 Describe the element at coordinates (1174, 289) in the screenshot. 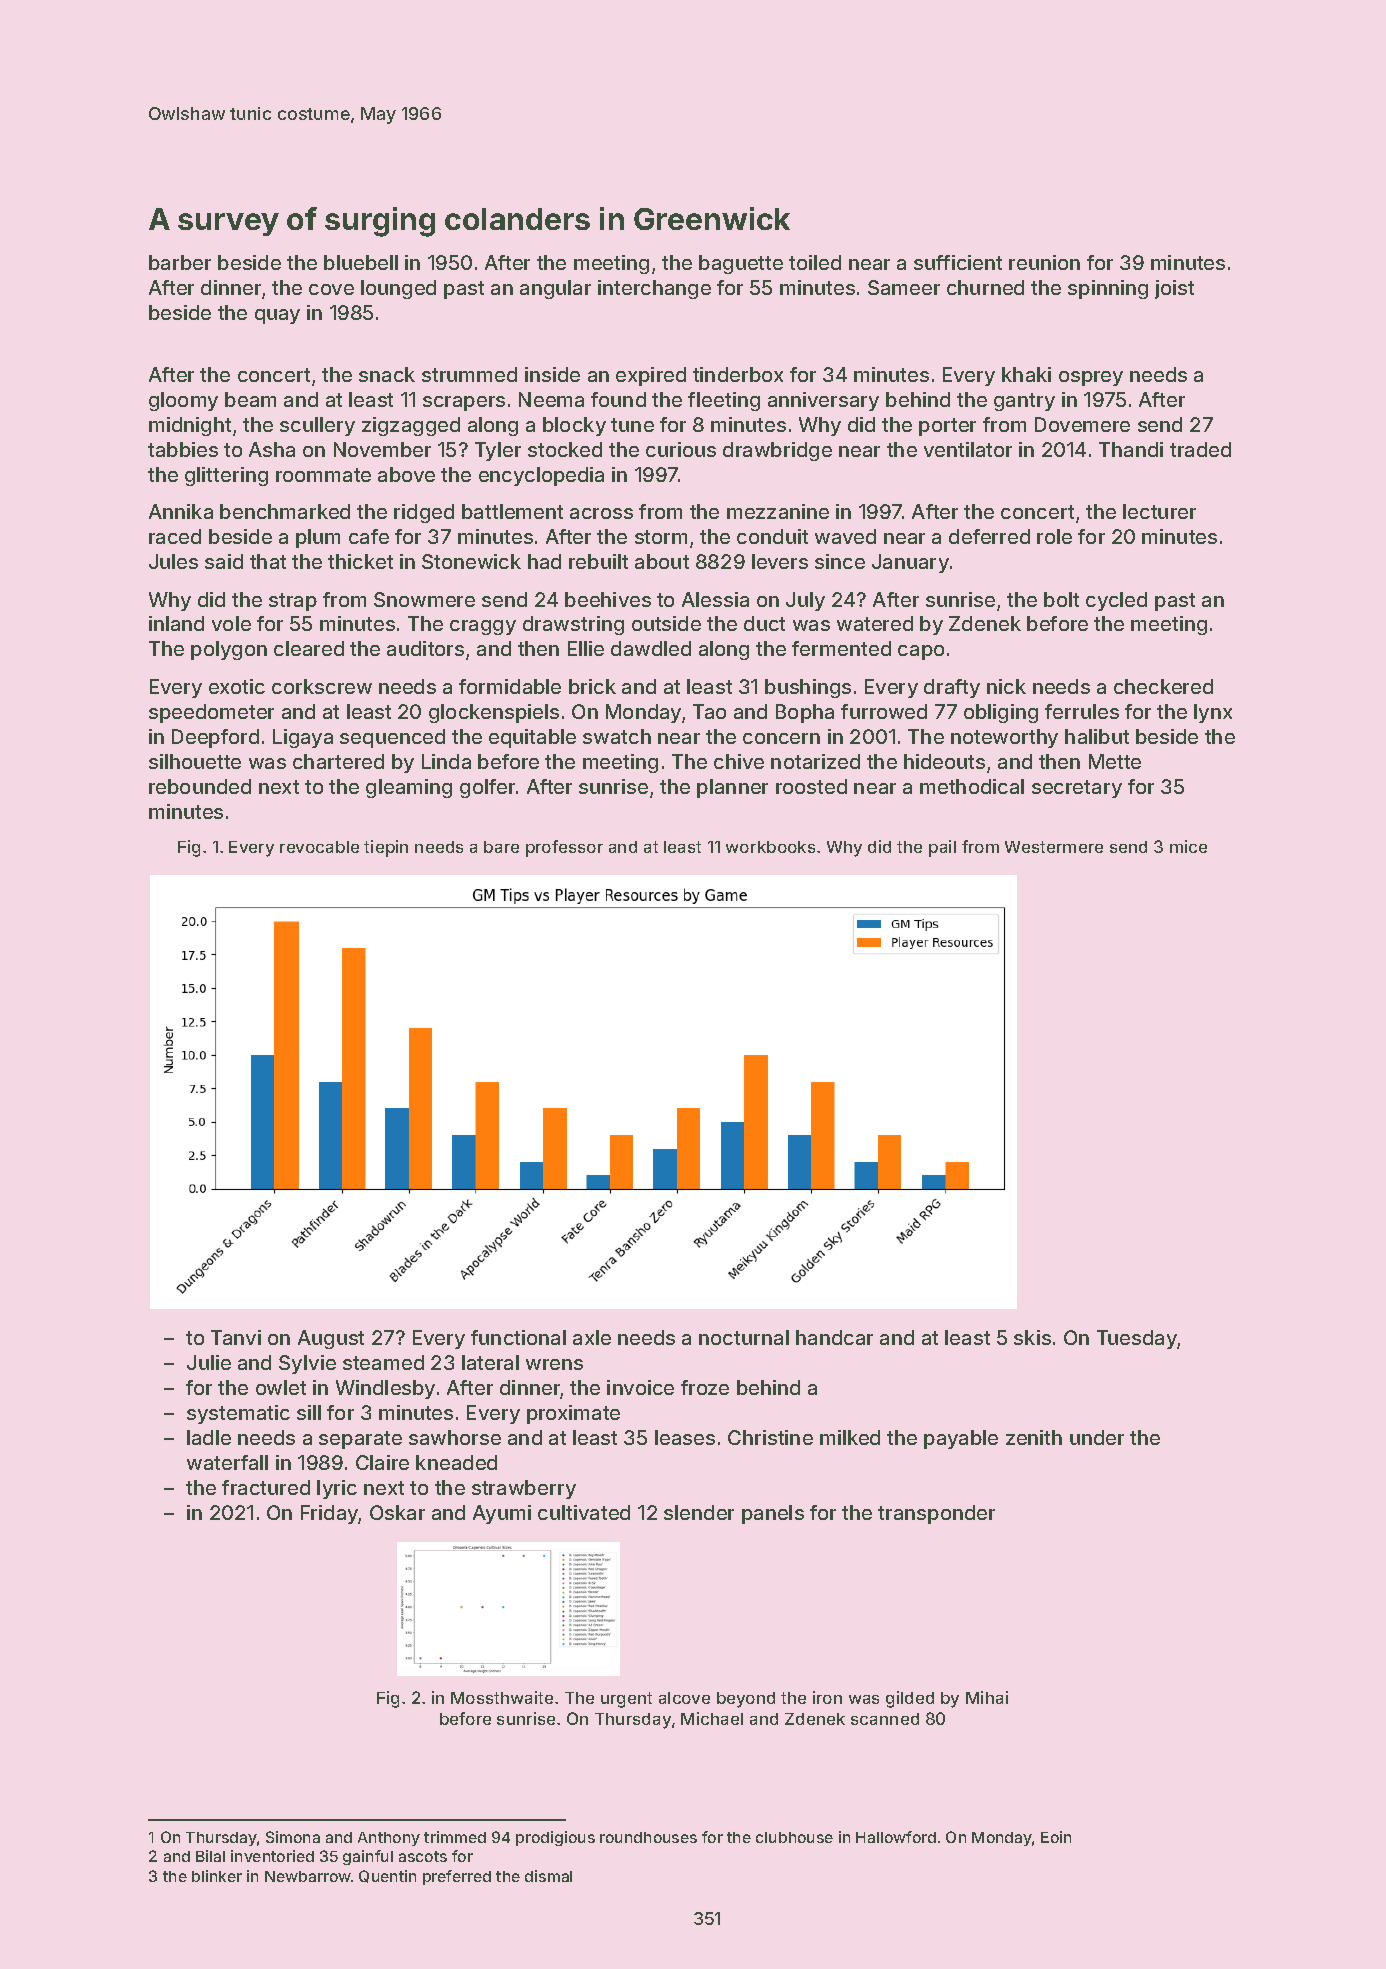

I see `joist` at that location.
